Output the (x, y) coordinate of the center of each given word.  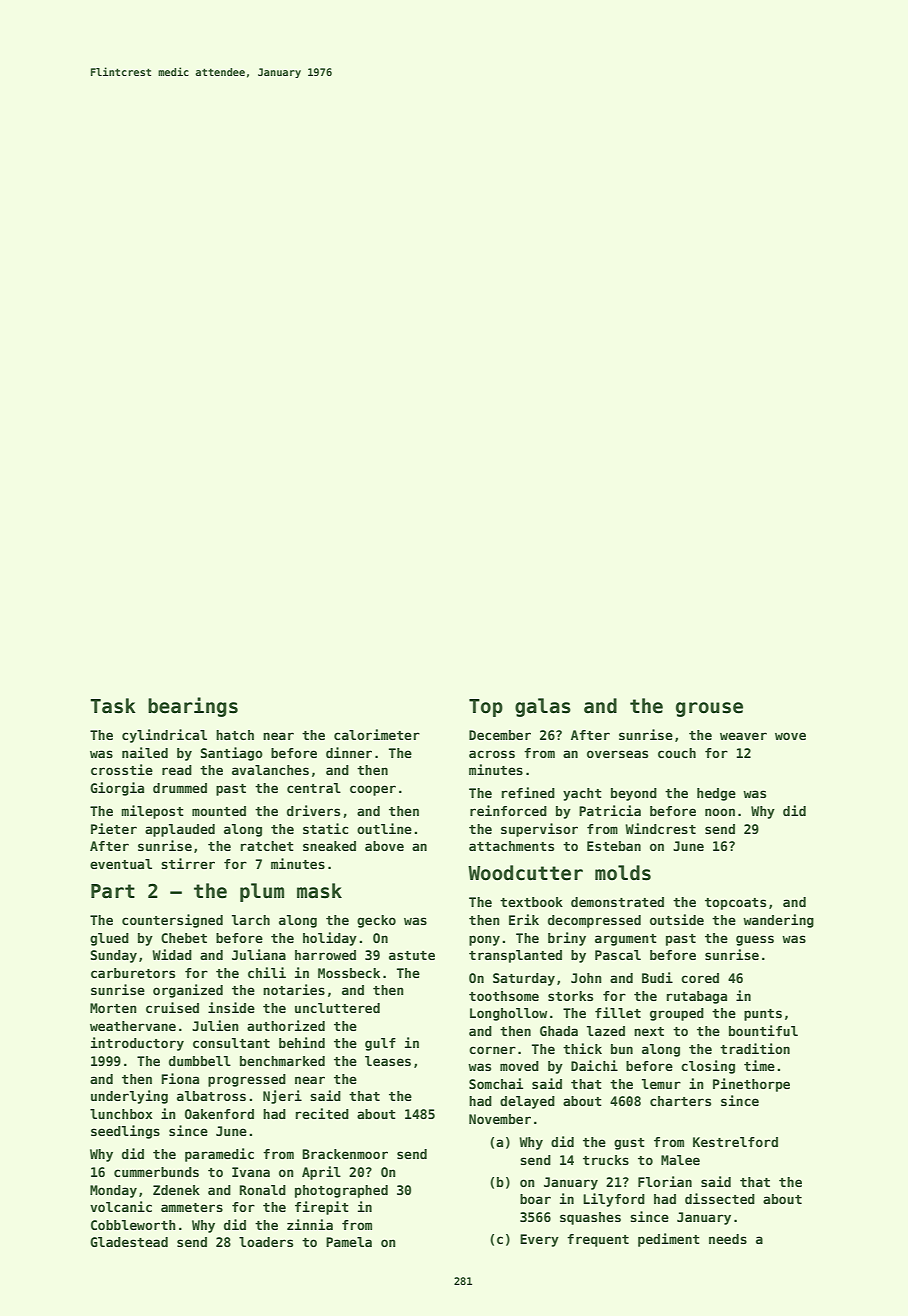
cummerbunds (156, 1172)
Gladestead (129, 1242)
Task (113, 706)
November (500, 1119)
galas (543, 707)
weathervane (133, 1026)
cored (700, 978)
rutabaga (697, 997)
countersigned (172, 921)
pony (484, 940)
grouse (709, 709)
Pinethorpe (751, 1085)
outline (384, 828)
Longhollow (508, 1014)
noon (720, 812)
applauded (180, 830)
